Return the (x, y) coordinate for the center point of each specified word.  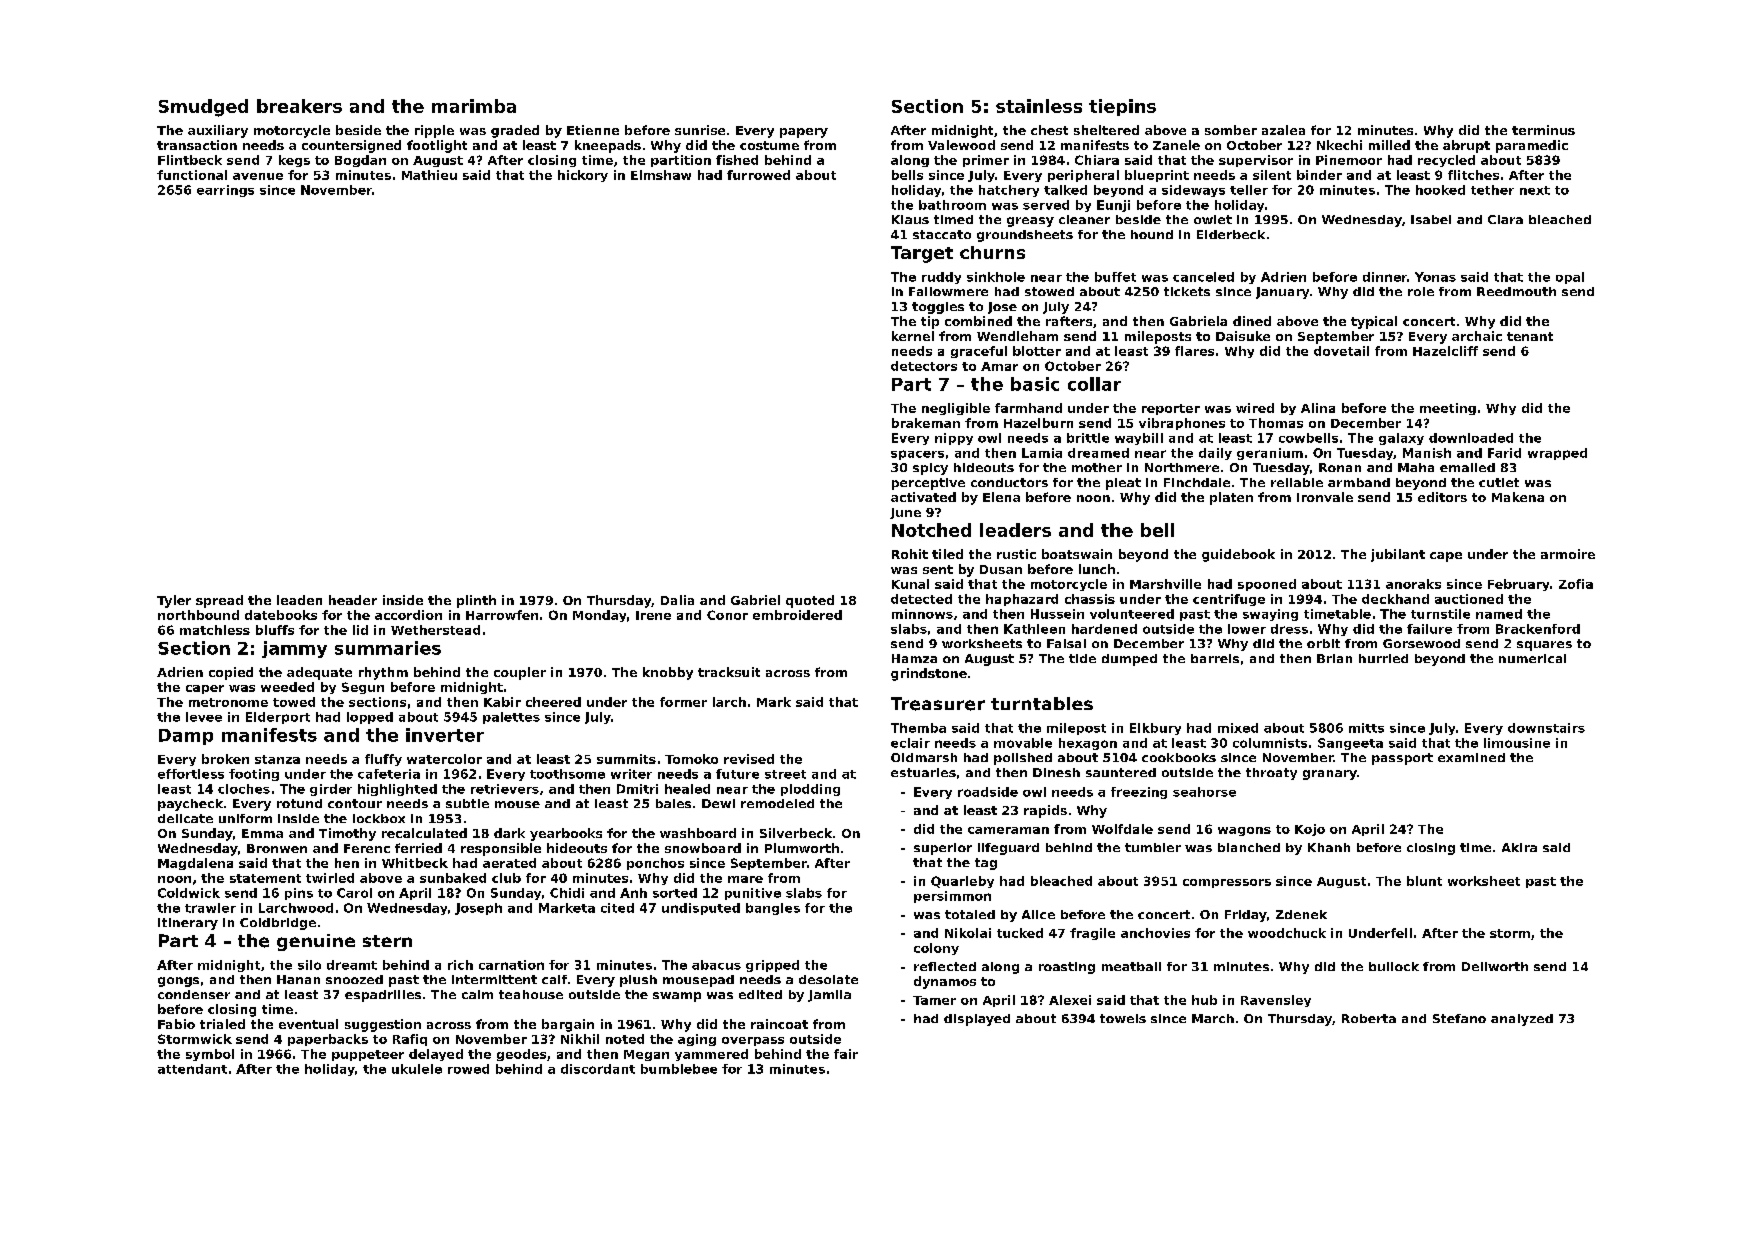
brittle (1088, 438)
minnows (922, 614)
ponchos (655, 864)
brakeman (926, 423)
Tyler (174, 601)
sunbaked (453, 878)
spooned (1267, 585)
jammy (294, 649)
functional (192, 175)
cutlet (1499, 482)
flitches (1473, 175)
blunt (1424, 881)
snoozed (354, 979)
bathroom (952, 205)
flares (1194, 351)
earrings (225, 191)
